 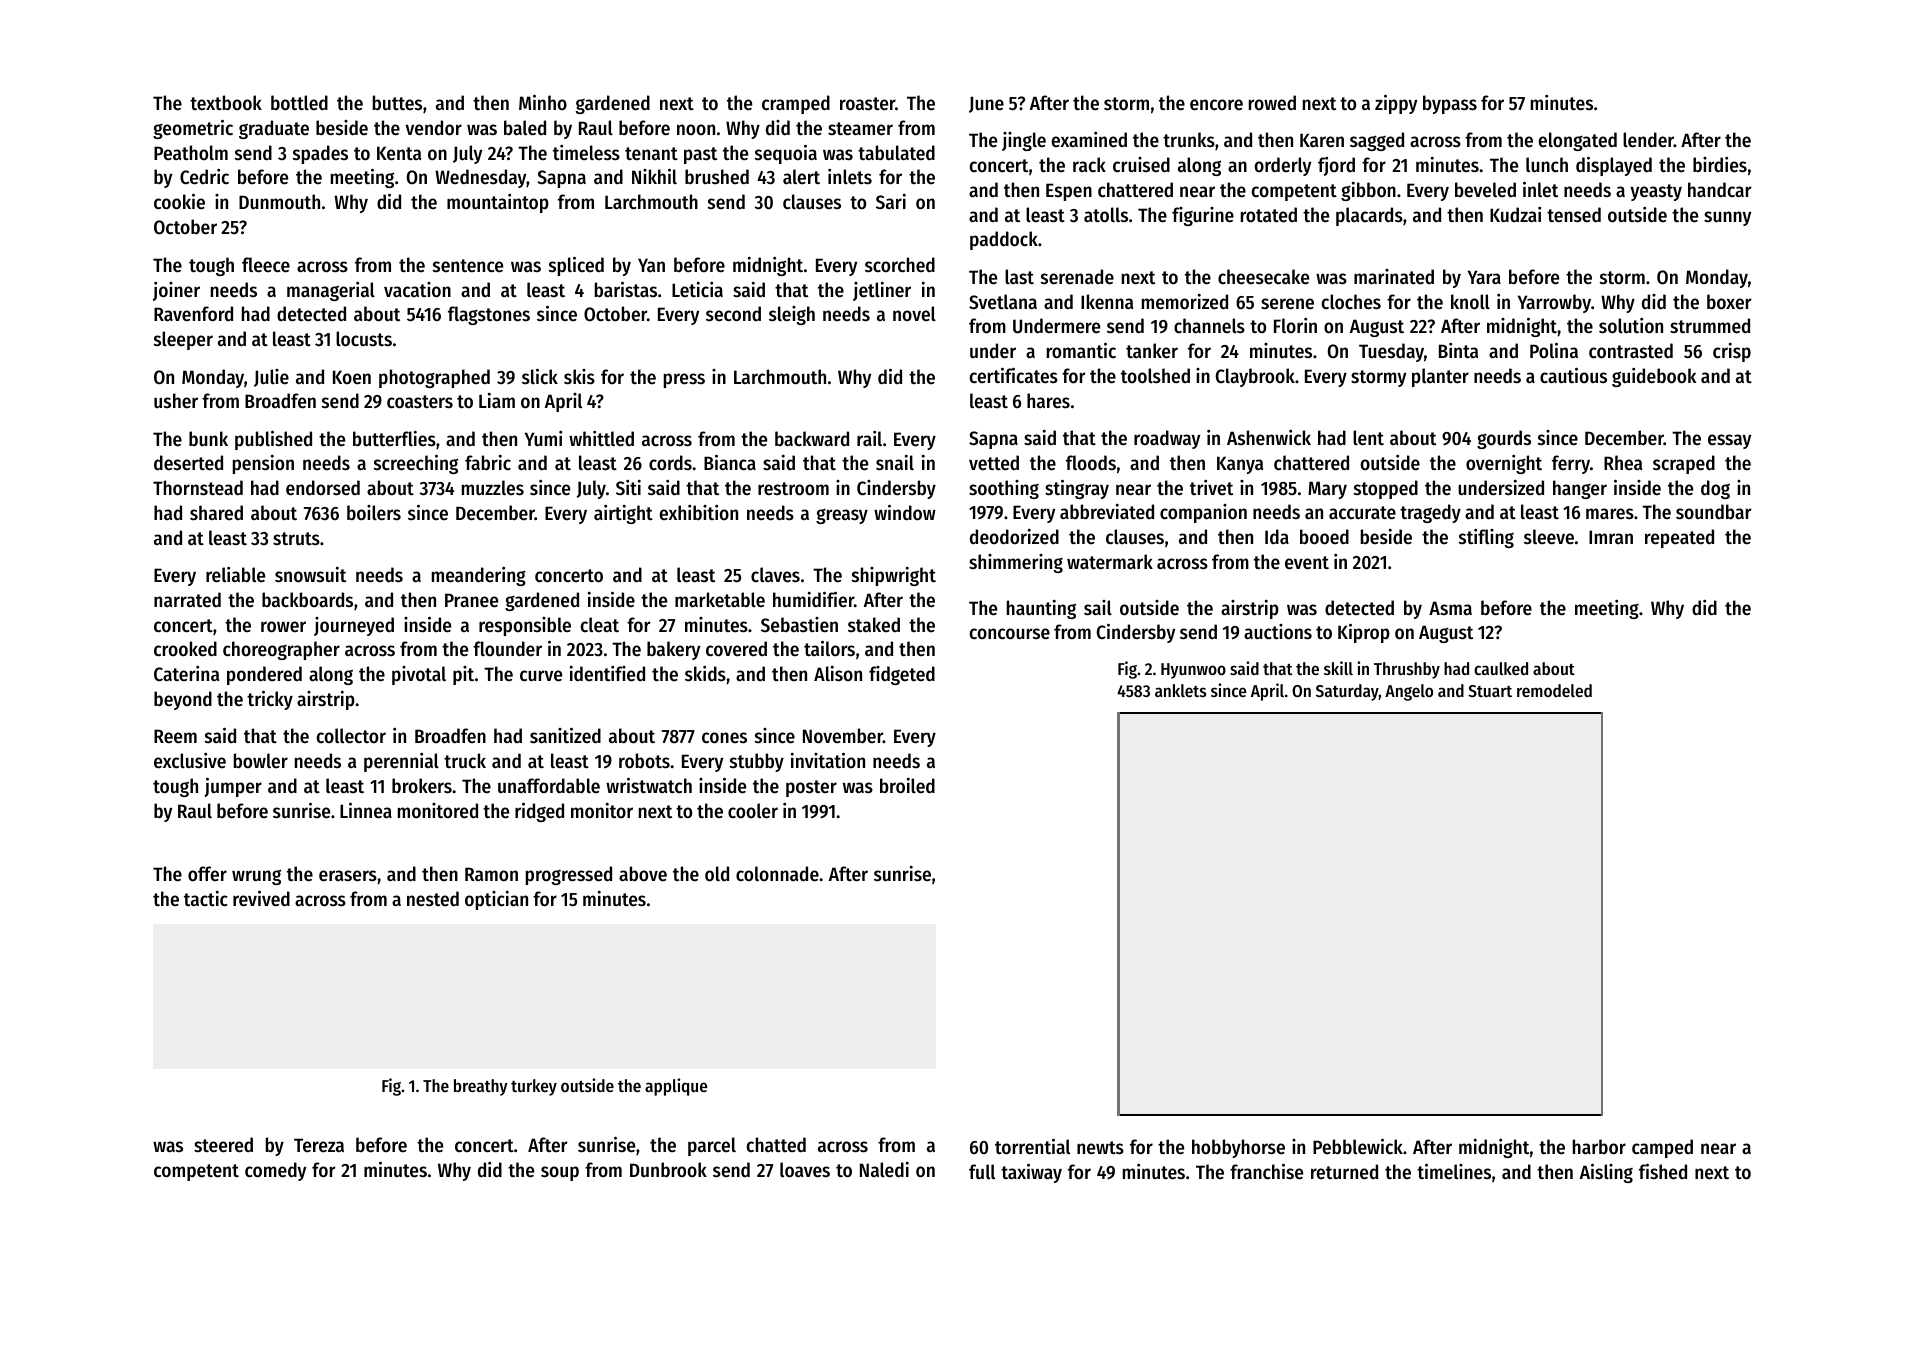 I want to click on sleeper, so click(x=183, y=340).
